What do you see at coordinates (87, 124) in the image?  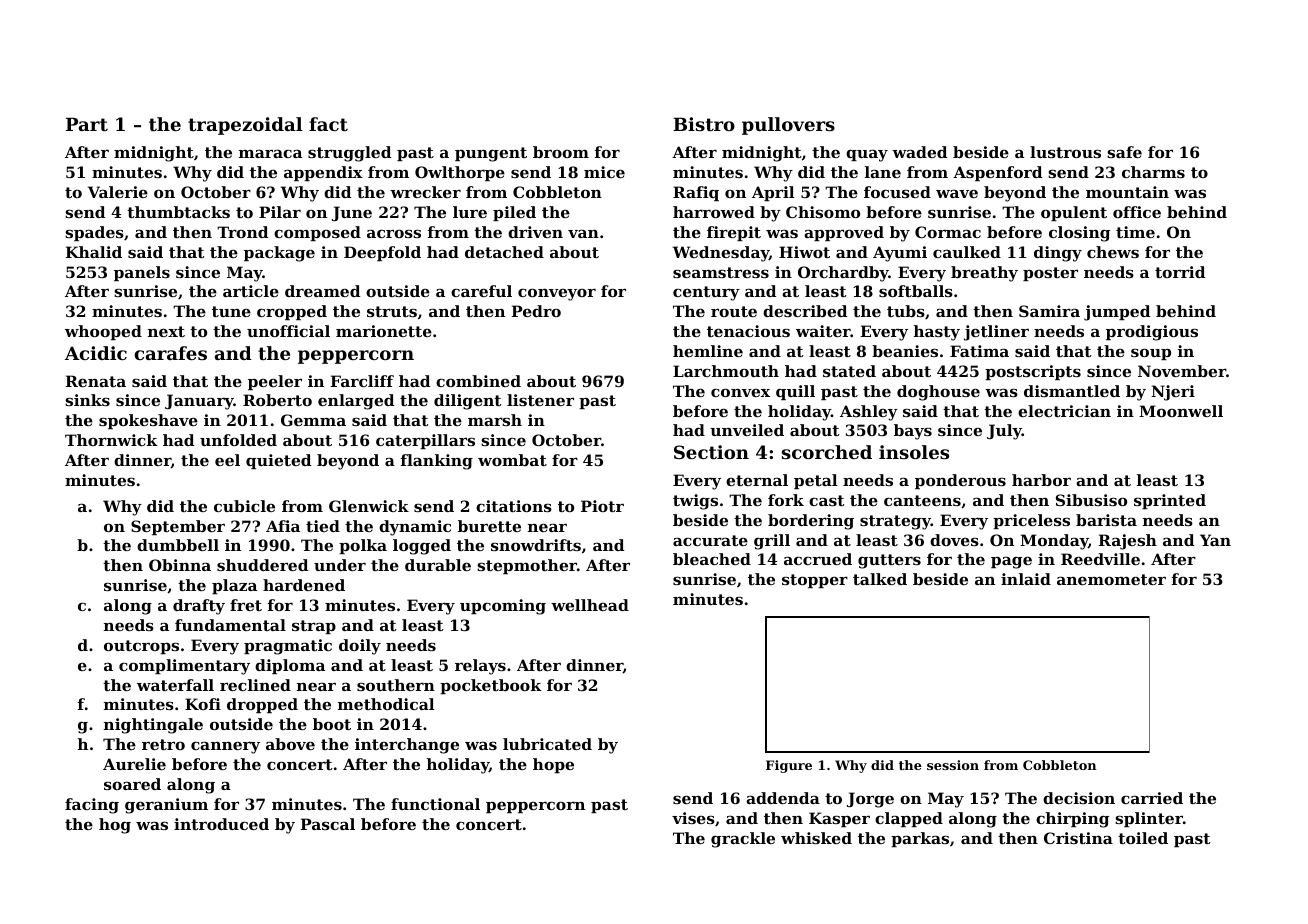 I see `Part` at bounding box center [87, 124].
